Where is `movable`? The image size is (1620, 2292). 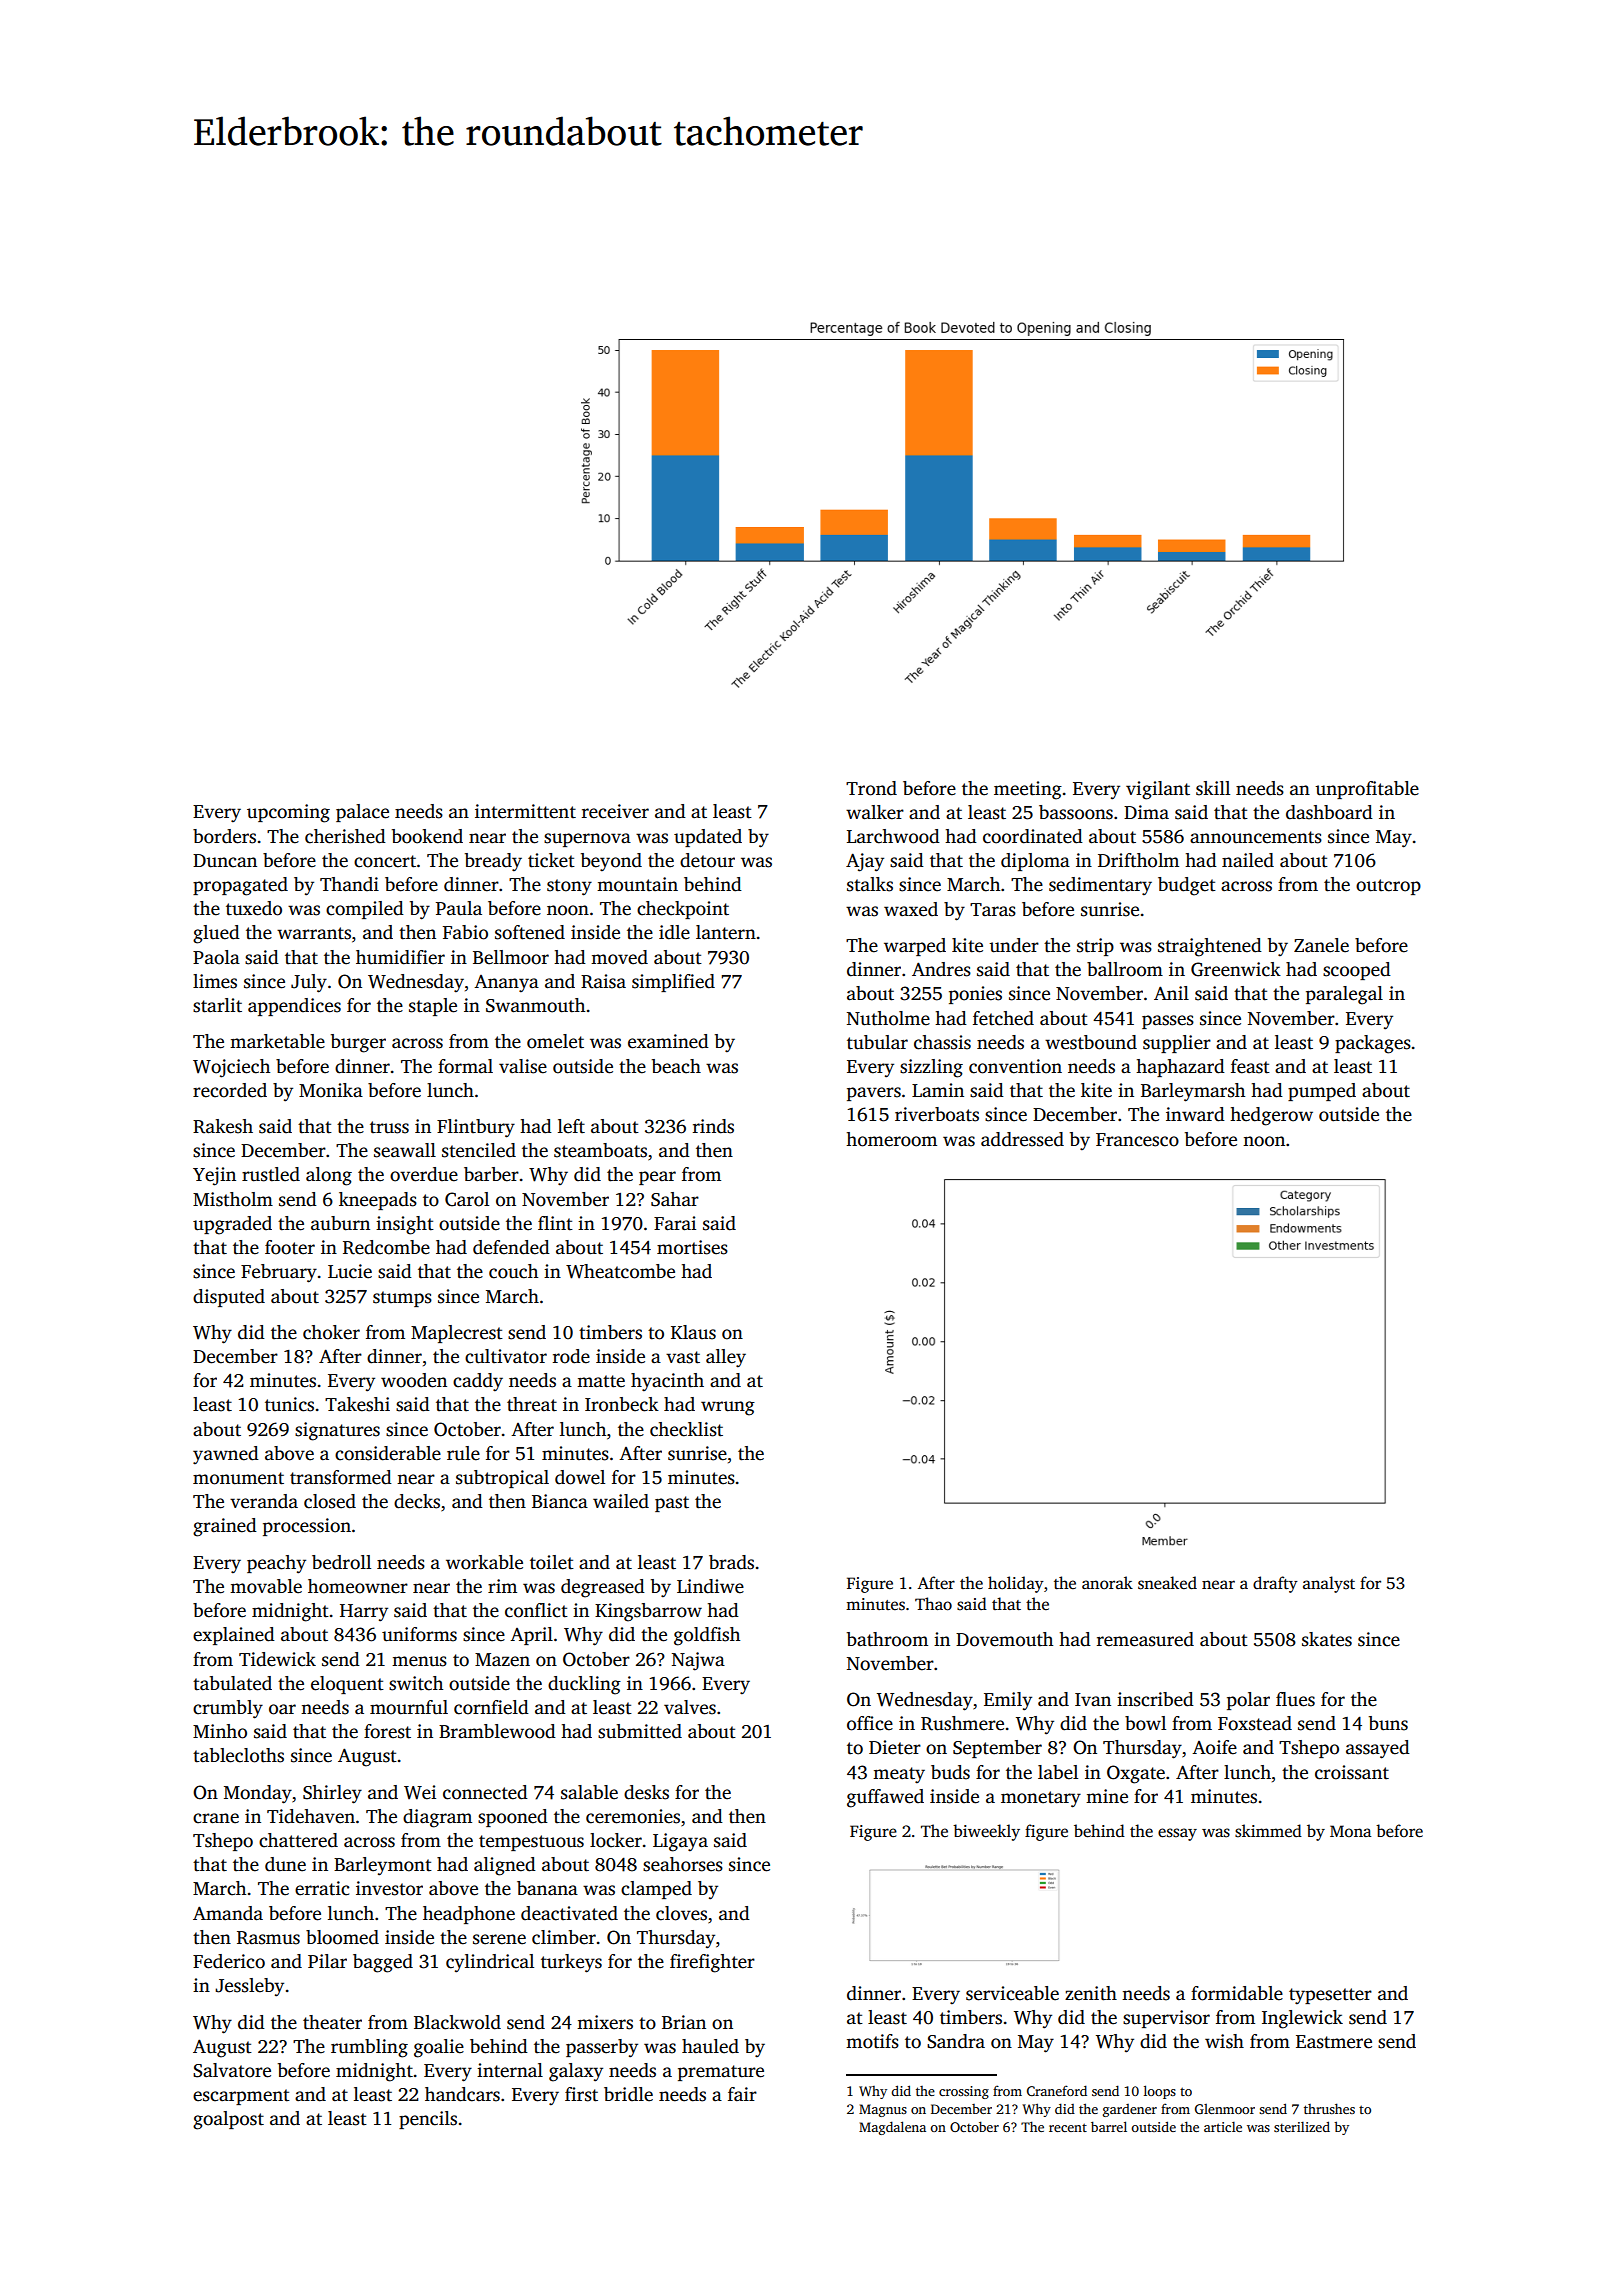
movable is located at coordinates (266, 1586).
